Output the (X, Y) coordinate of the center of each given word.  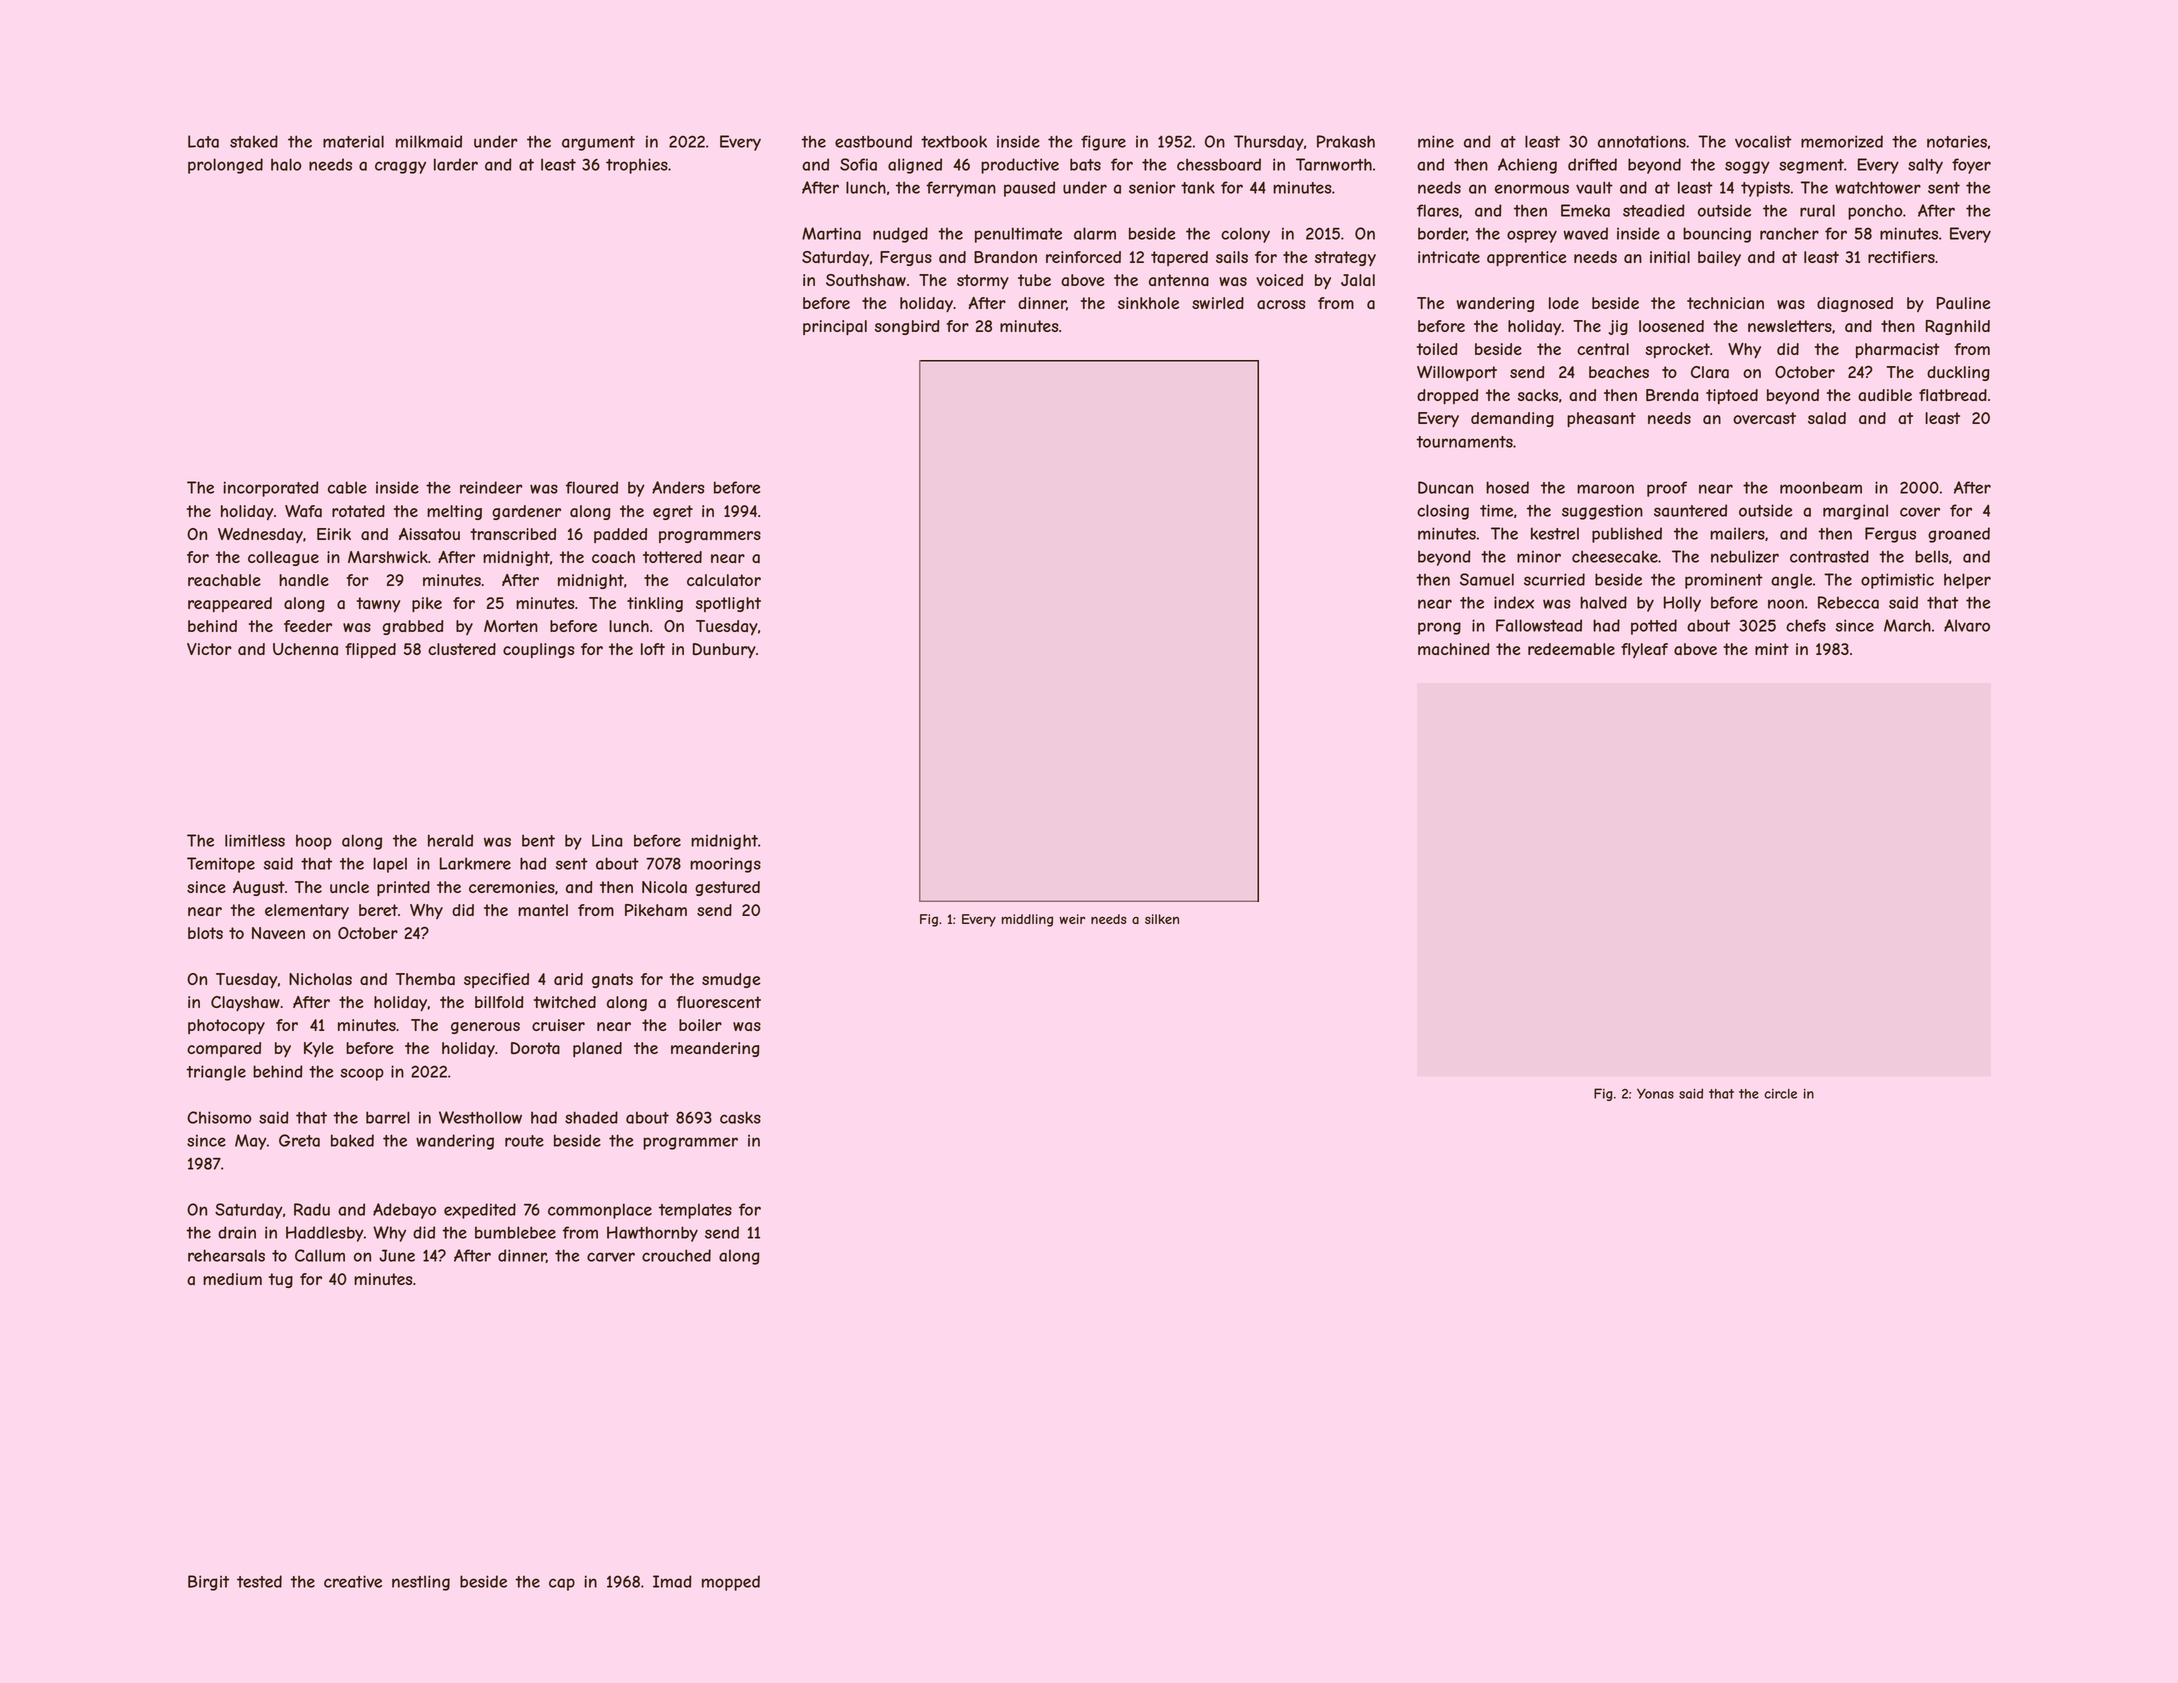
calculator (724, 580)
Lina (607, 840)
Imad (672, 1581)
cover (1920, 512)
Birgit (208, 1583)
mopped (731, 1583)
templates (695, 1211)
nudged (900, 235)
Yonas (1655, 1093)
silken (1162, 919)
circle (1780, 1094)
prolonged (225, 166)
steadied (1653, 210)
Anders (678, 487)
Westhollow (480, 1117)
